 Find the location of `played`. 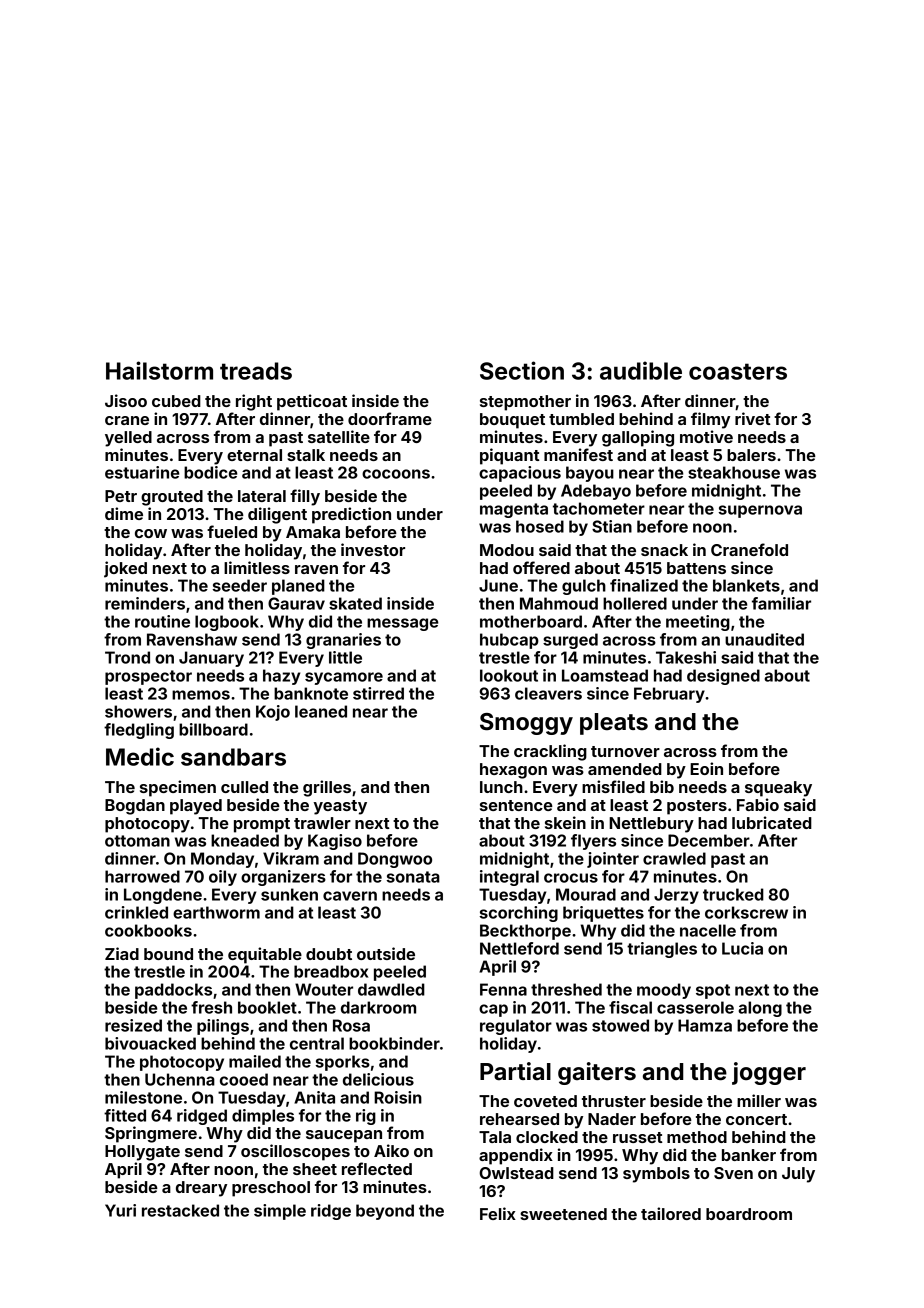

played is located at coordinates (196, 807).
